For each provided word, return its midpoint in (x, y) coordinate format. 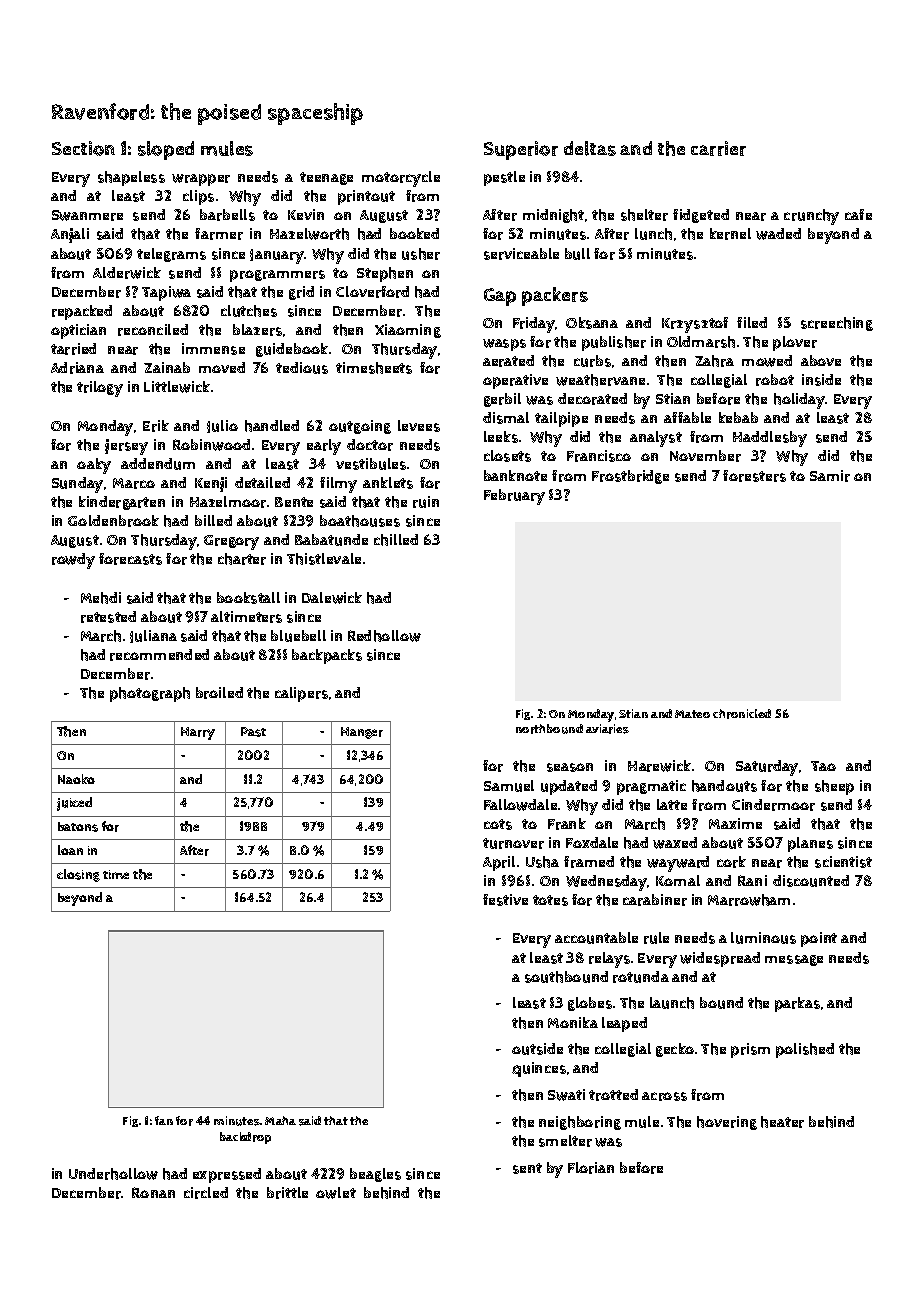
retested (108, 617)
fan (164, 1120)
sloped (166, 150)
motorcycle (401, 179)
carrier (718, 148)
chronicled (742, 714)
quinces (539, 1069)
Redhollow (384, 636)
